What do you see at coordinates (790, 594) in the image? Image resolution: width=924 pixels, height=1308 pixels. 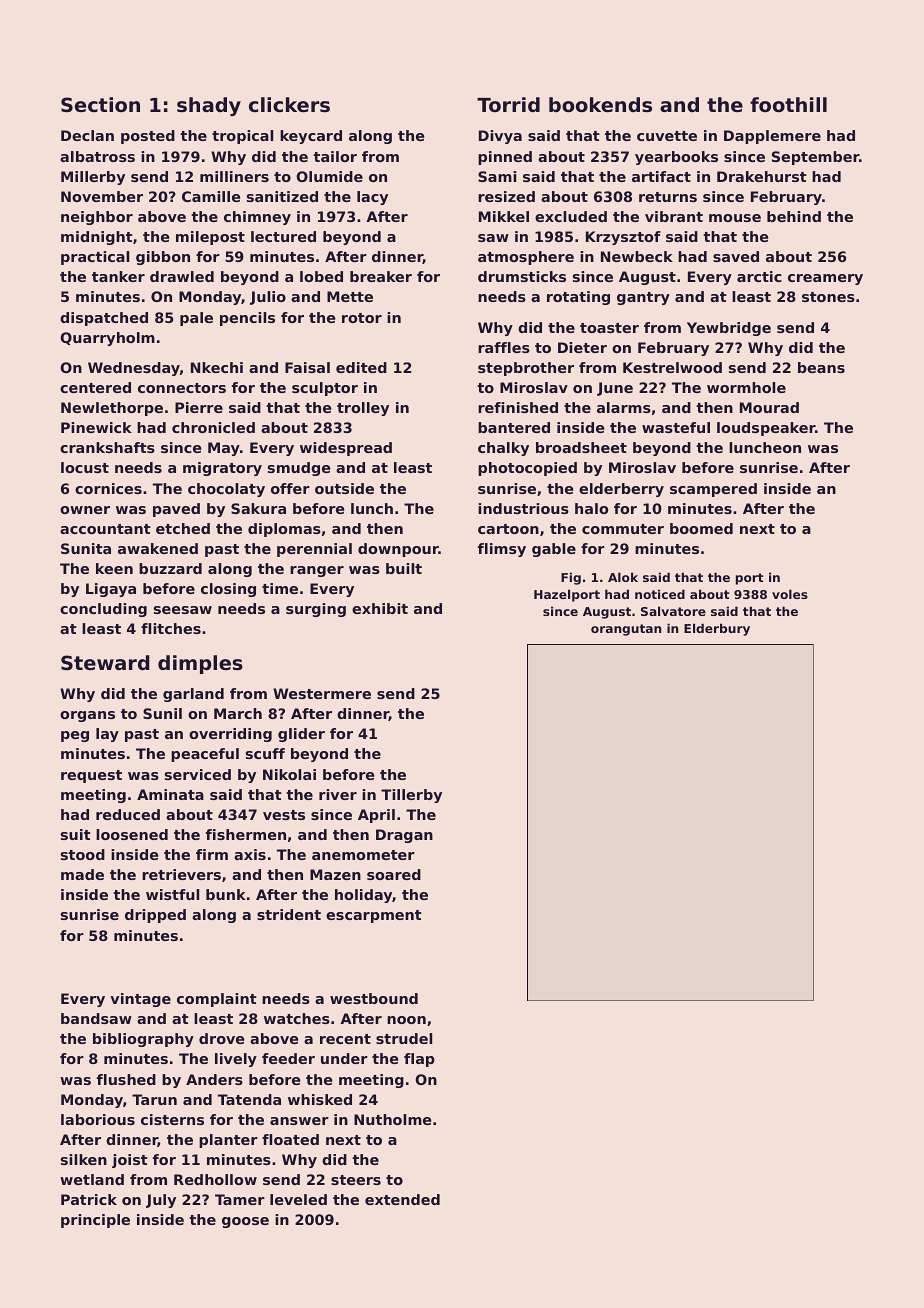 I see `voles` at bounding box center [790, 594].
